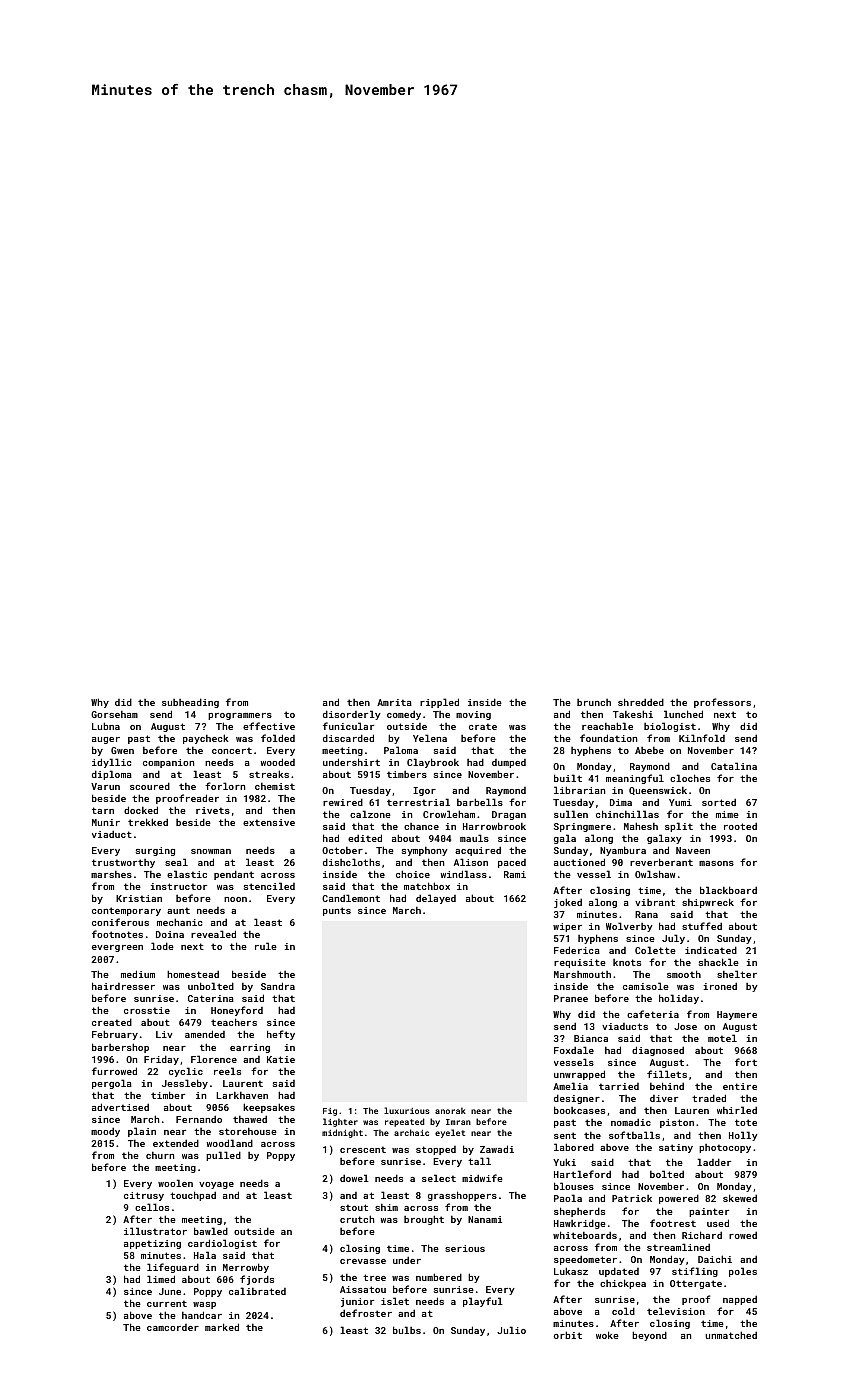 The image size is (849, 1400). Describe the element at coordinates (176, 1143) in the screenshot. I see `extended` at that location.
